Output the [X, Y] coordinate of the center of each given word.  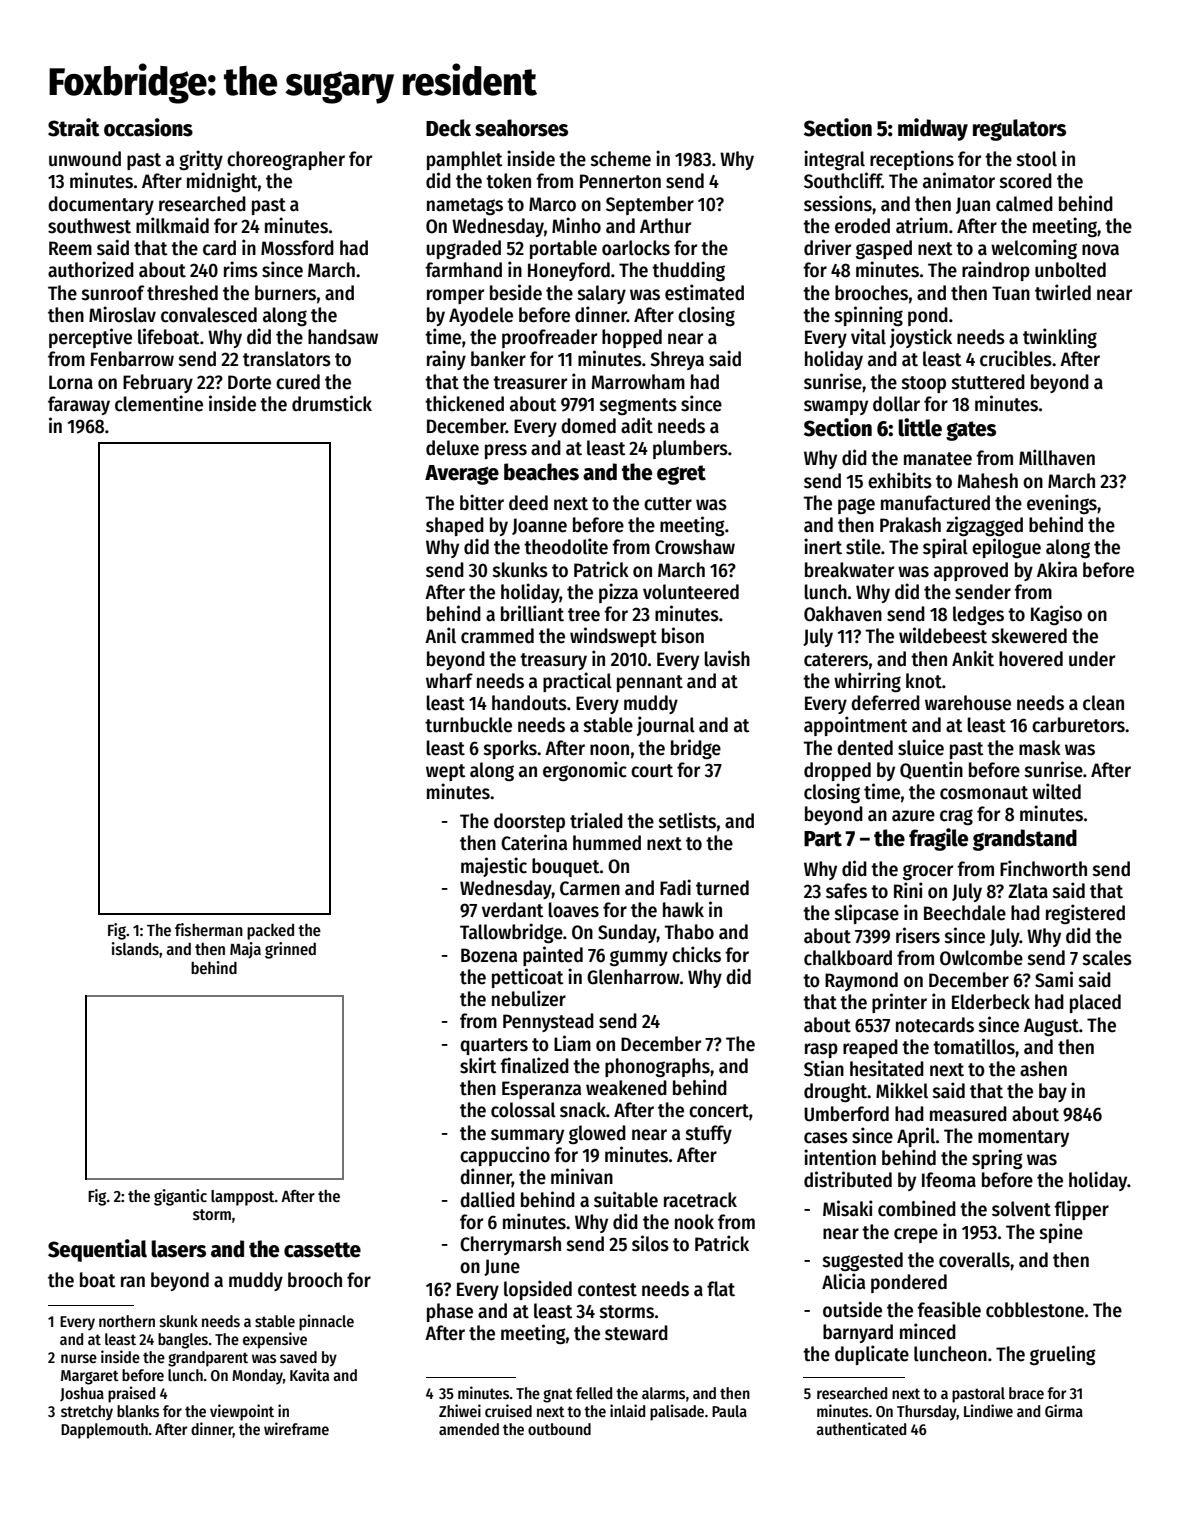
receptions [912, 160]
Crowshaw [695, 547]
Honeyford [569, 271]
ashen [1043, 1069]
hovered [1031, 659]
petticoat [528, 978]
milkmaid [172, 225]
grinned [290, 950]
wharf [449, 681]
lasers [178, 1249]
